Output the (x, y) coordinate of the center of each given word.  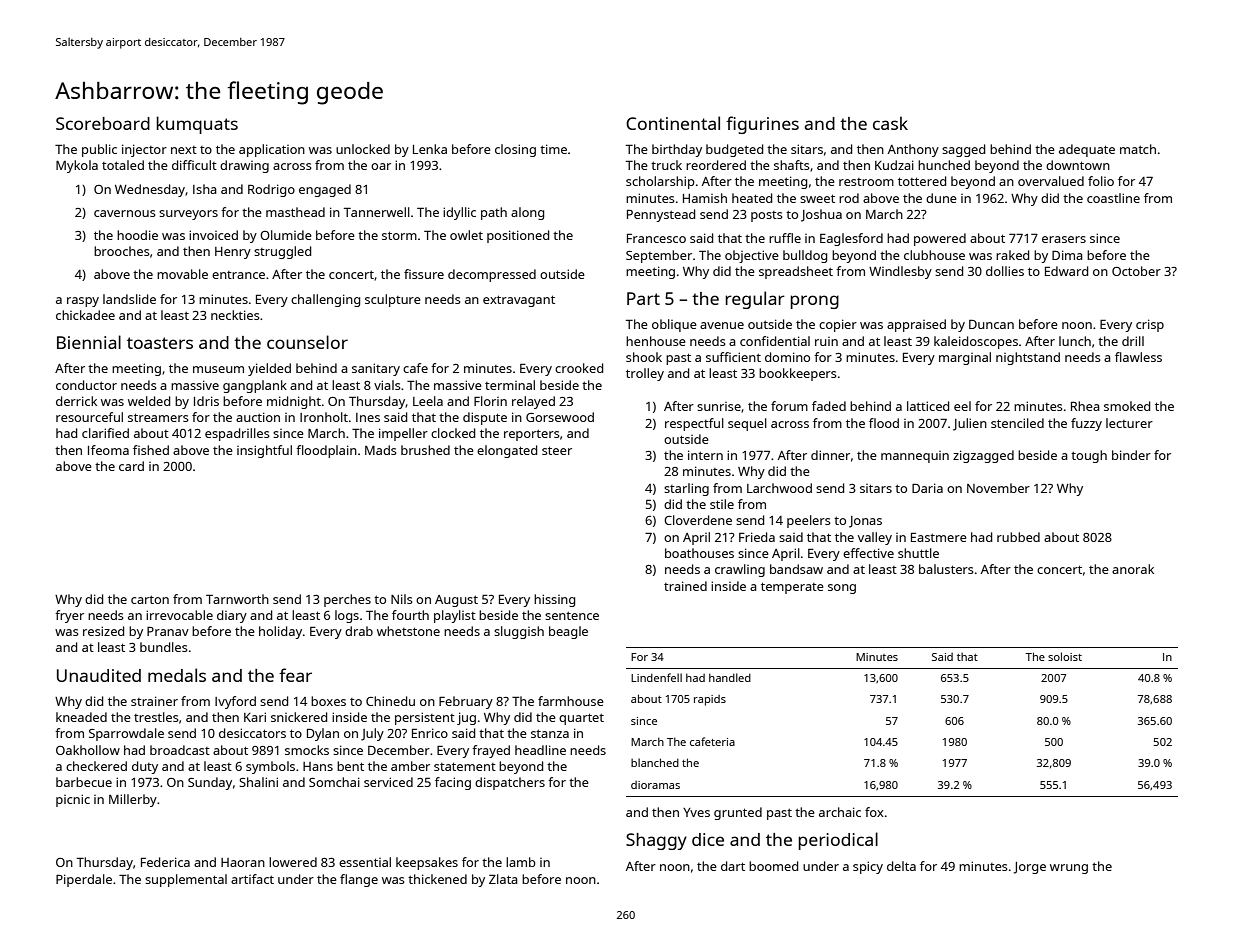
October (1136, 271)
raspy (83, 302)
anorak (1133, 569)
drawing (244, 166)
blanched (655, 762)
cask (890, 123)
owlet (466, 235)
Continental (673, 123)
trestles (156, 717)
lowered (293, 862)
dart (733, 866)
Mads (381, 450)
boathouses (699, 553)
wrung (1069, 869)
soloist (1065, 656)
